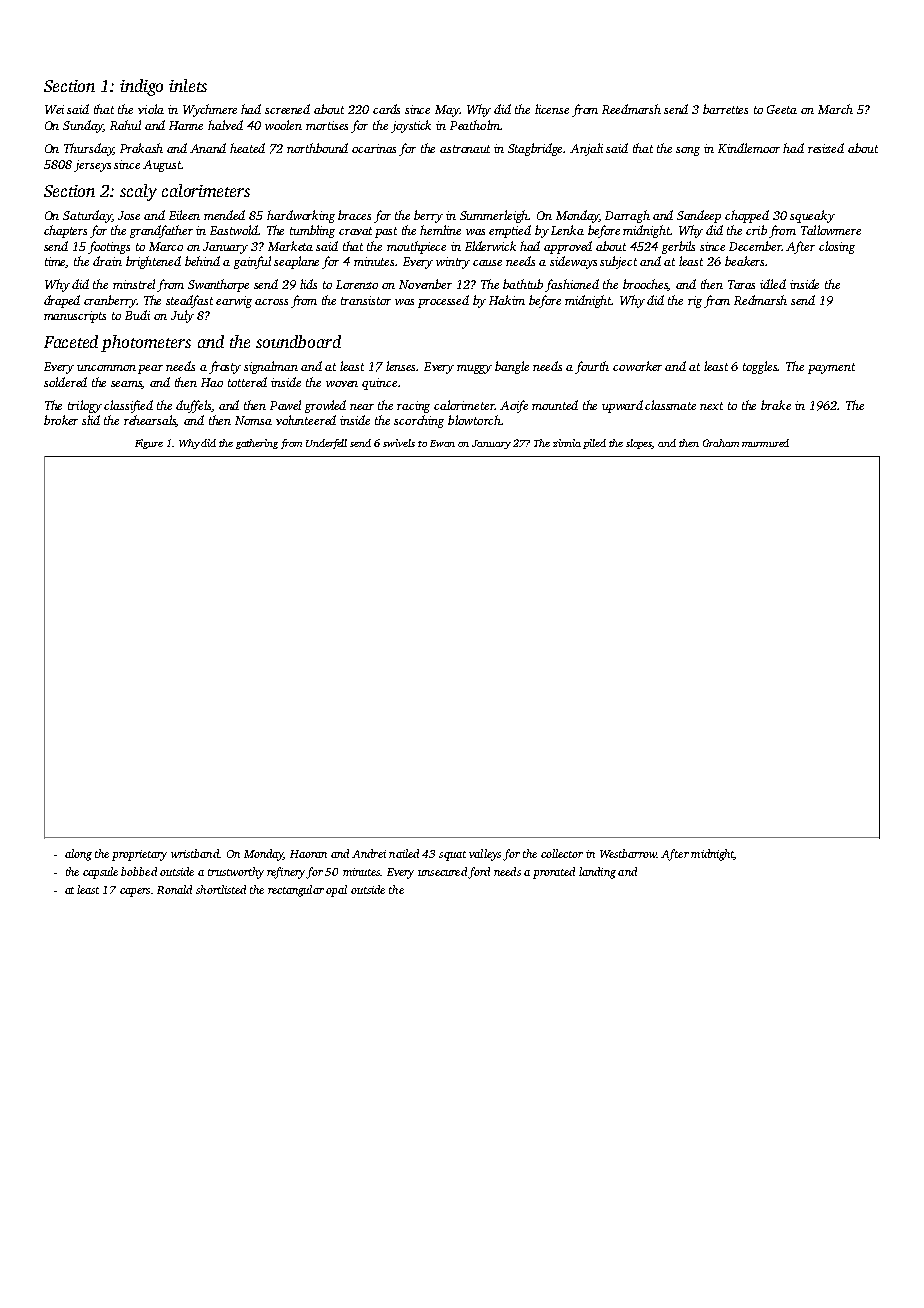  What do you see at coordinates (485, 855) in the screenshot?
I see `valleys` at bounding box center [485, 855].
